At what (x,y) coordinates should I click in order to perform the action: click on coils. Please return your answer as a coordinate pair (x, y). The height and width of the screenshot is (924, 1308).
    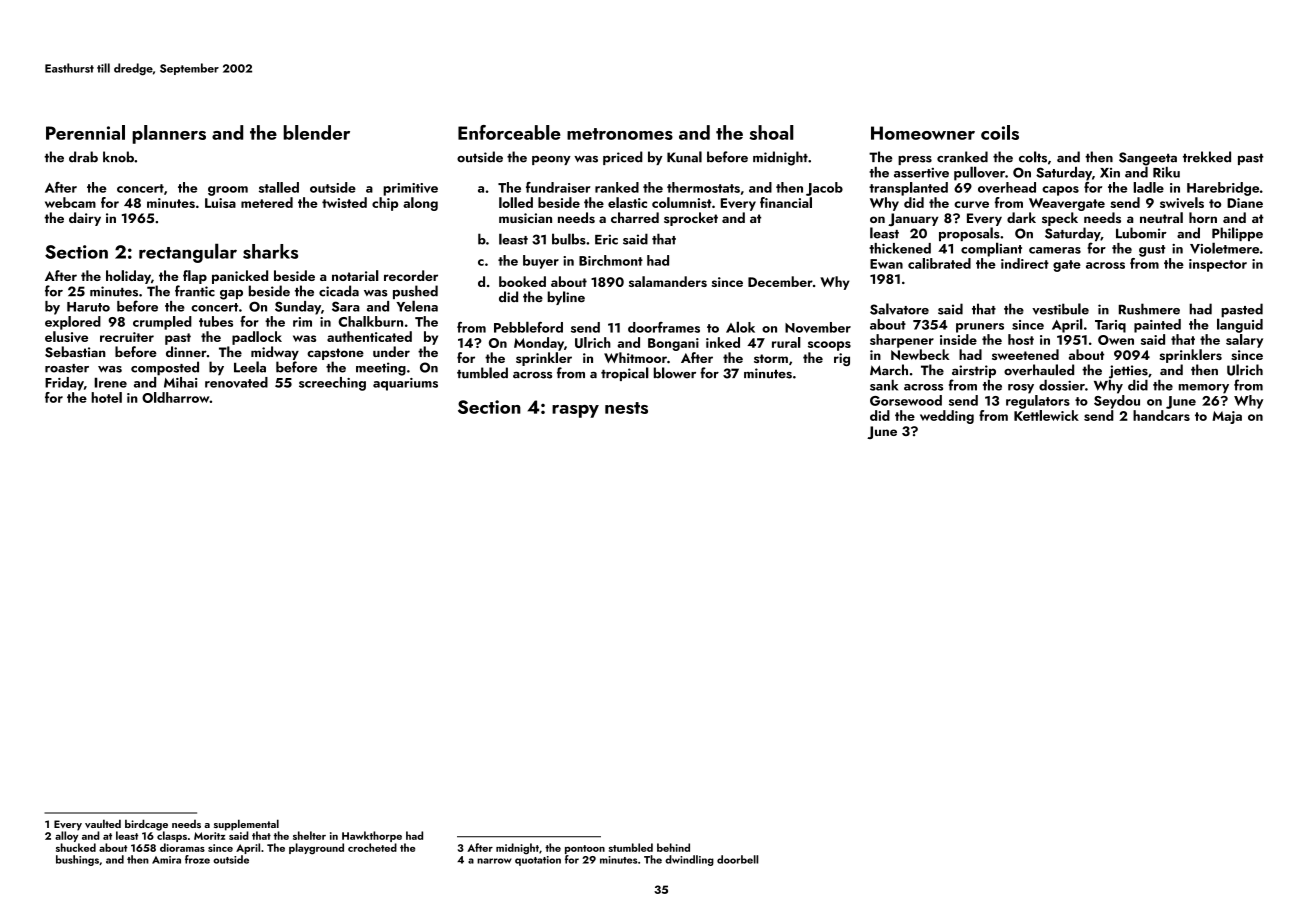
    Looking at the image, I should click on (1000, 132).
